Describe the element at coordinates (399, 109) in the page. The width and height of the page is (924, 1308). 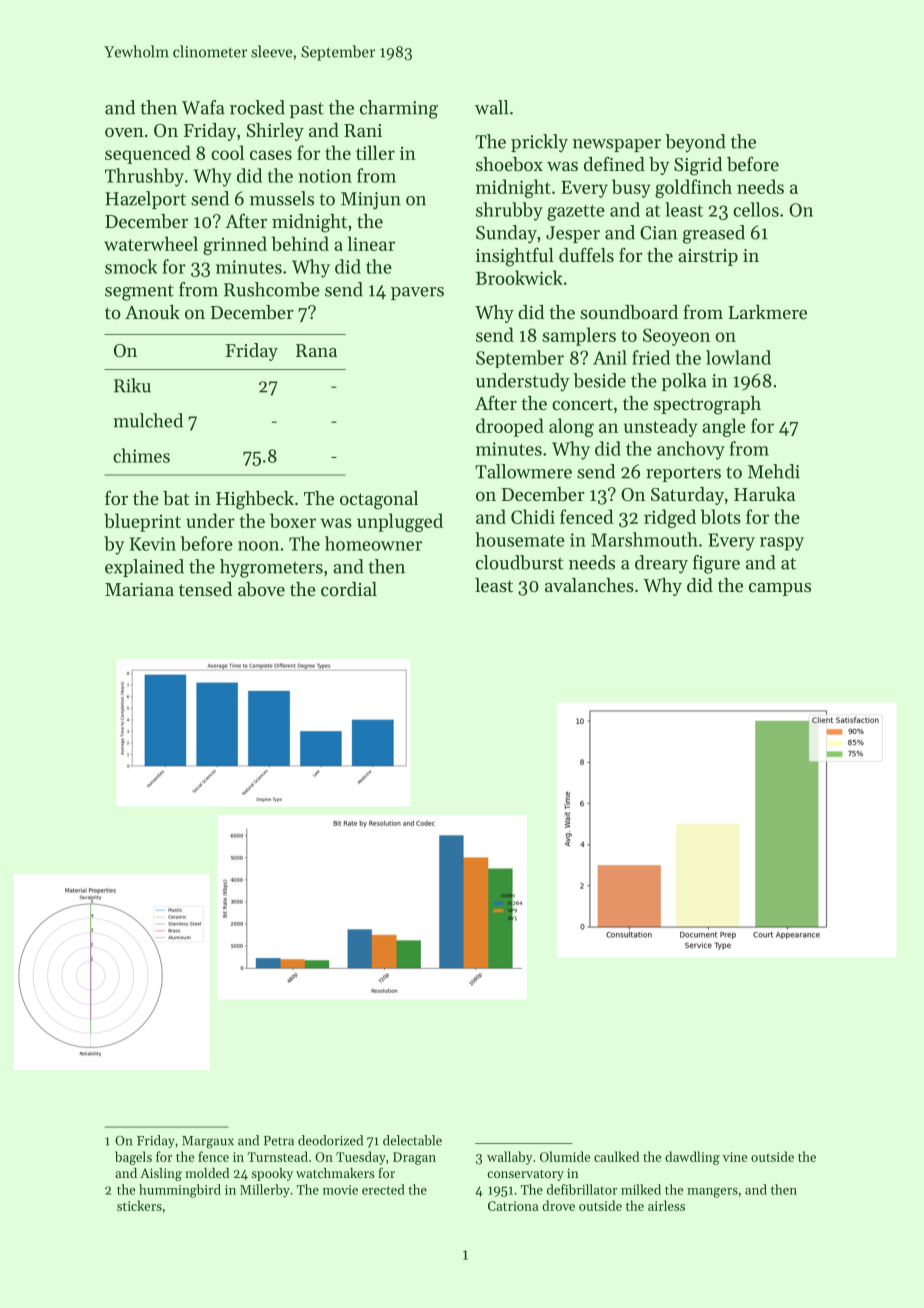
I see `charming` at that location.
